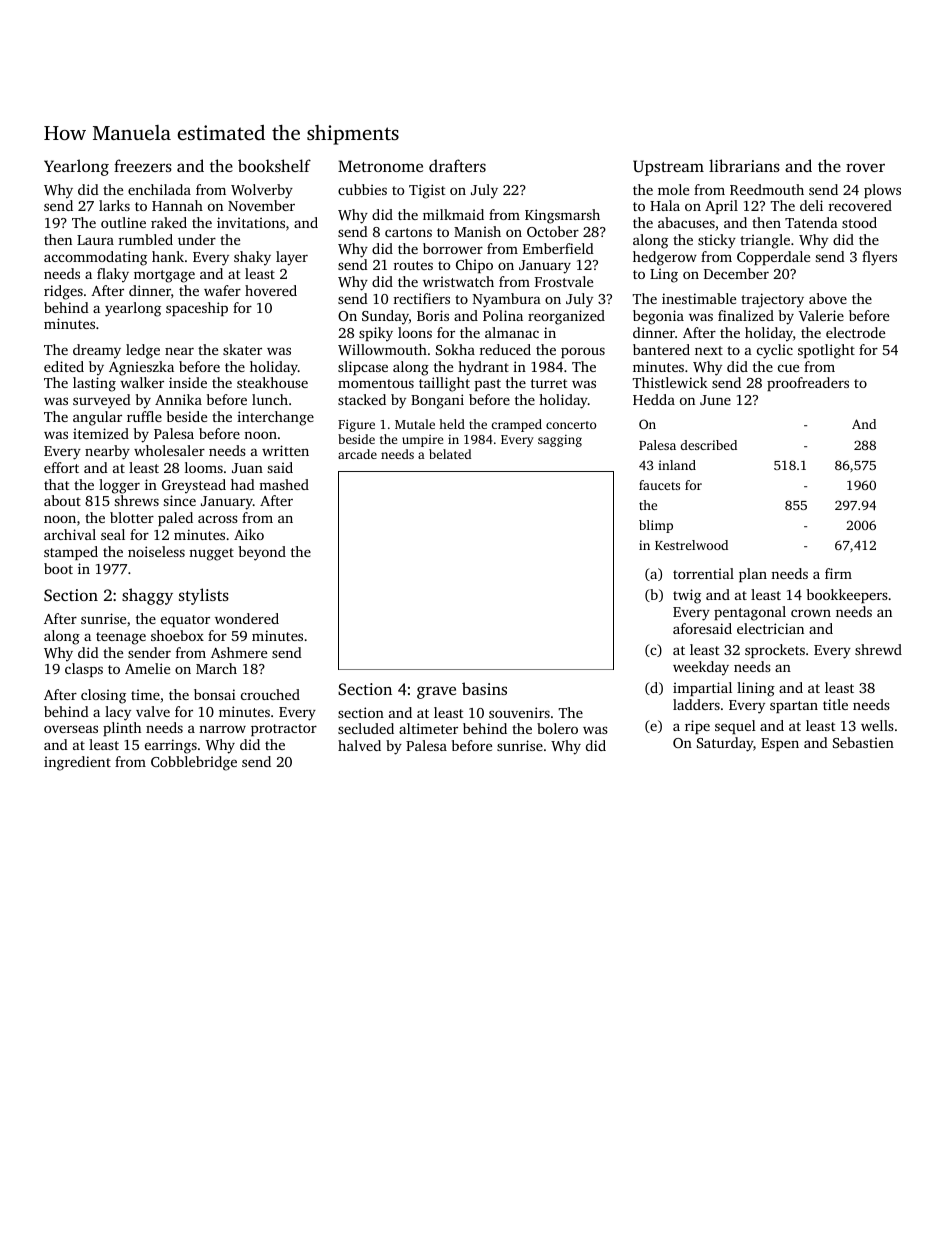 The image size is (952, 1233). What do you see at coordinates (668, 168) in the document?
I see `Upstream` at bounding box center [668, 168].
